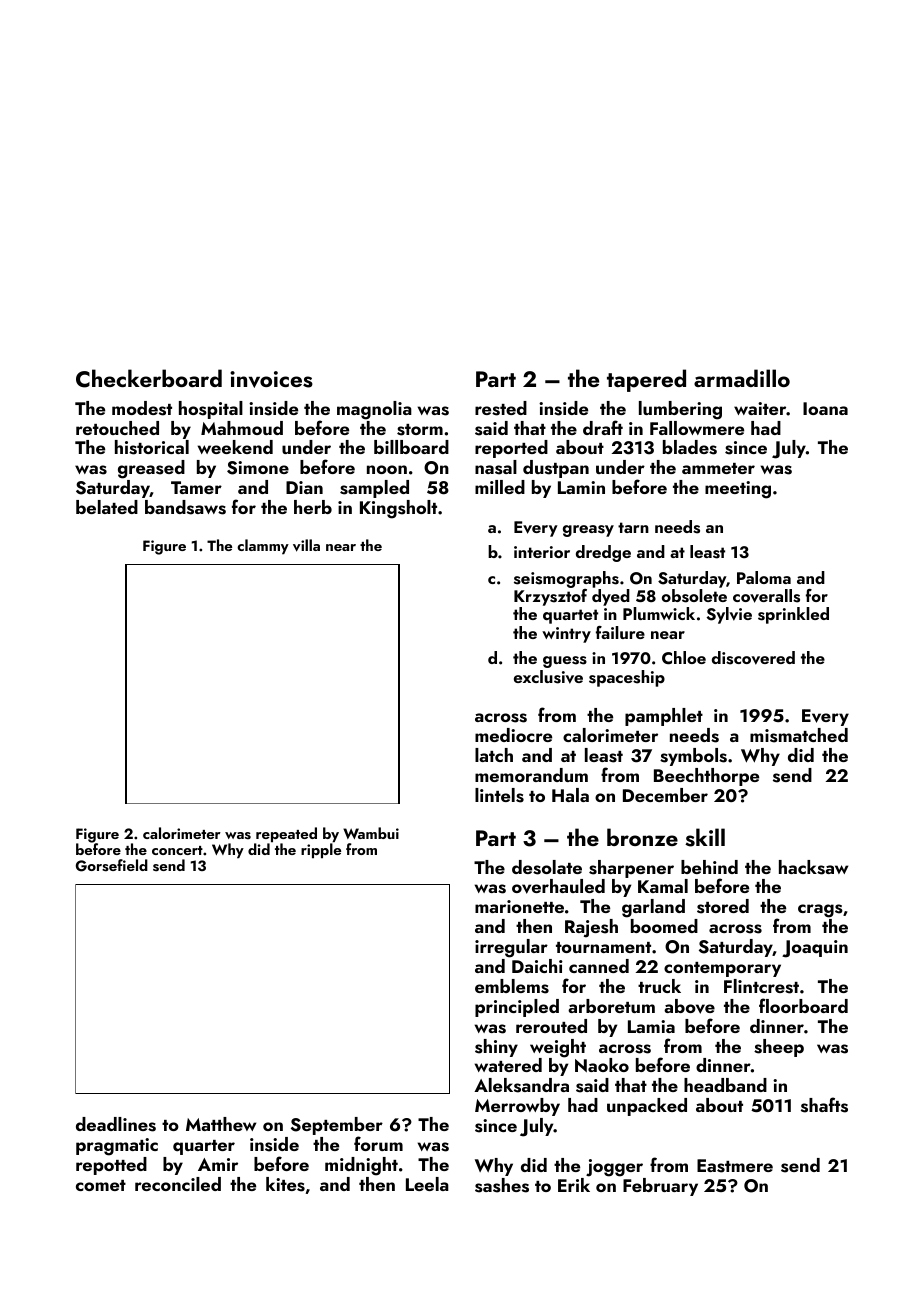  What do you see at coordinates (550, 597) in the document?
I see `Krzysztof` at bounding box center [550, 597].
